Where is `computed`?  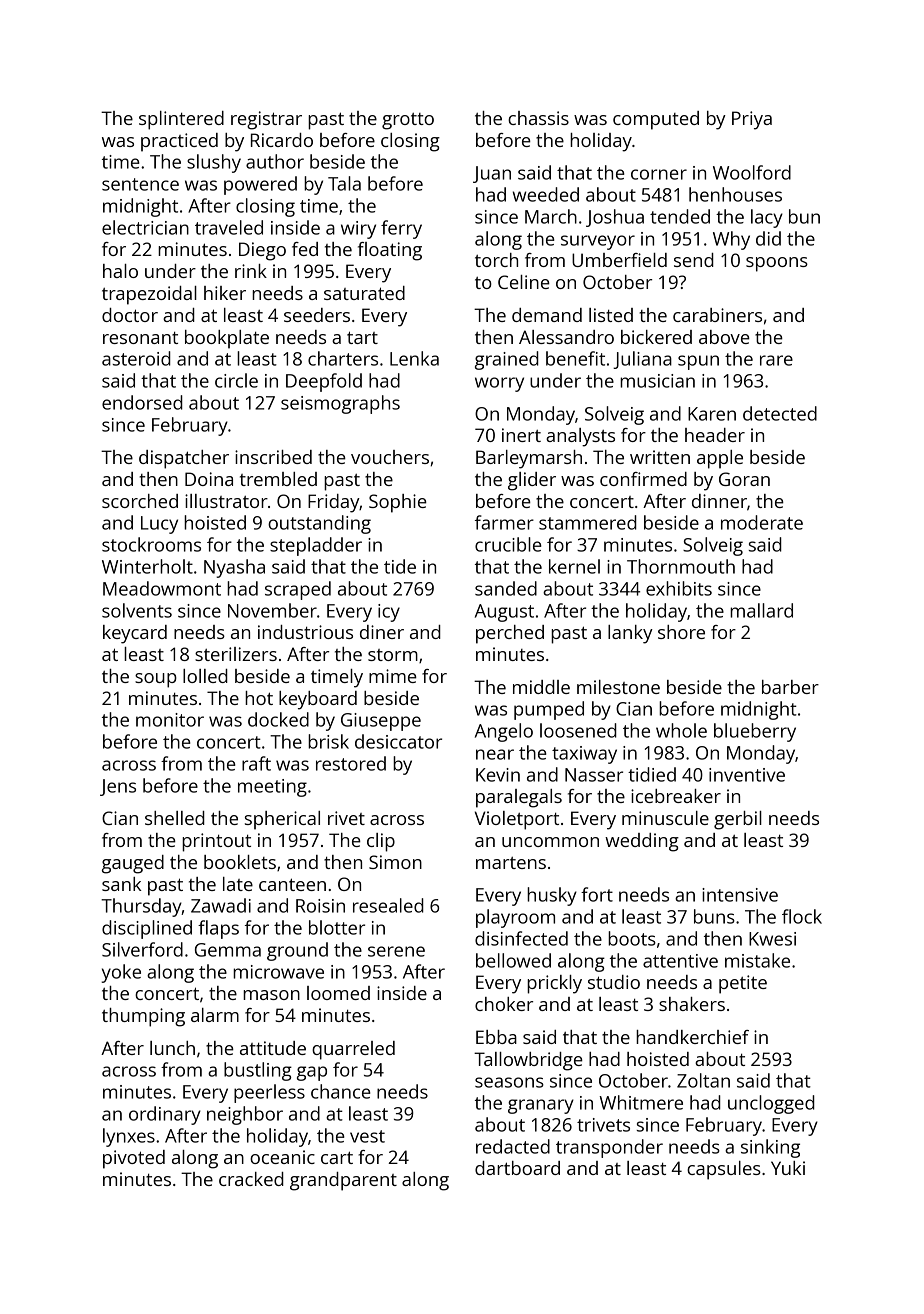 computed is located at coordinates (656, 120).
